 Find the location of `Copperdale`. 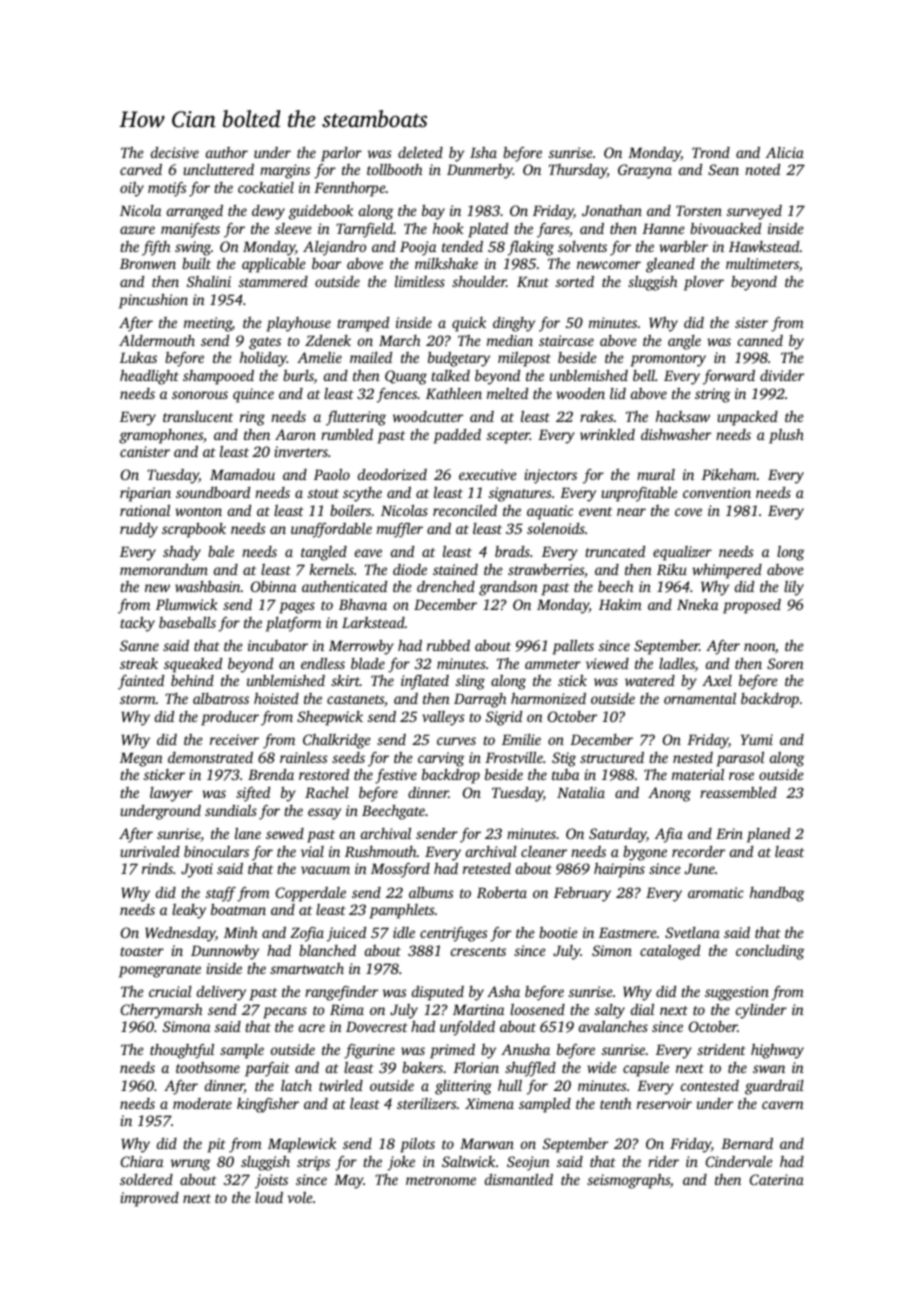

Copperdale is located at coordinates (311, 894).
